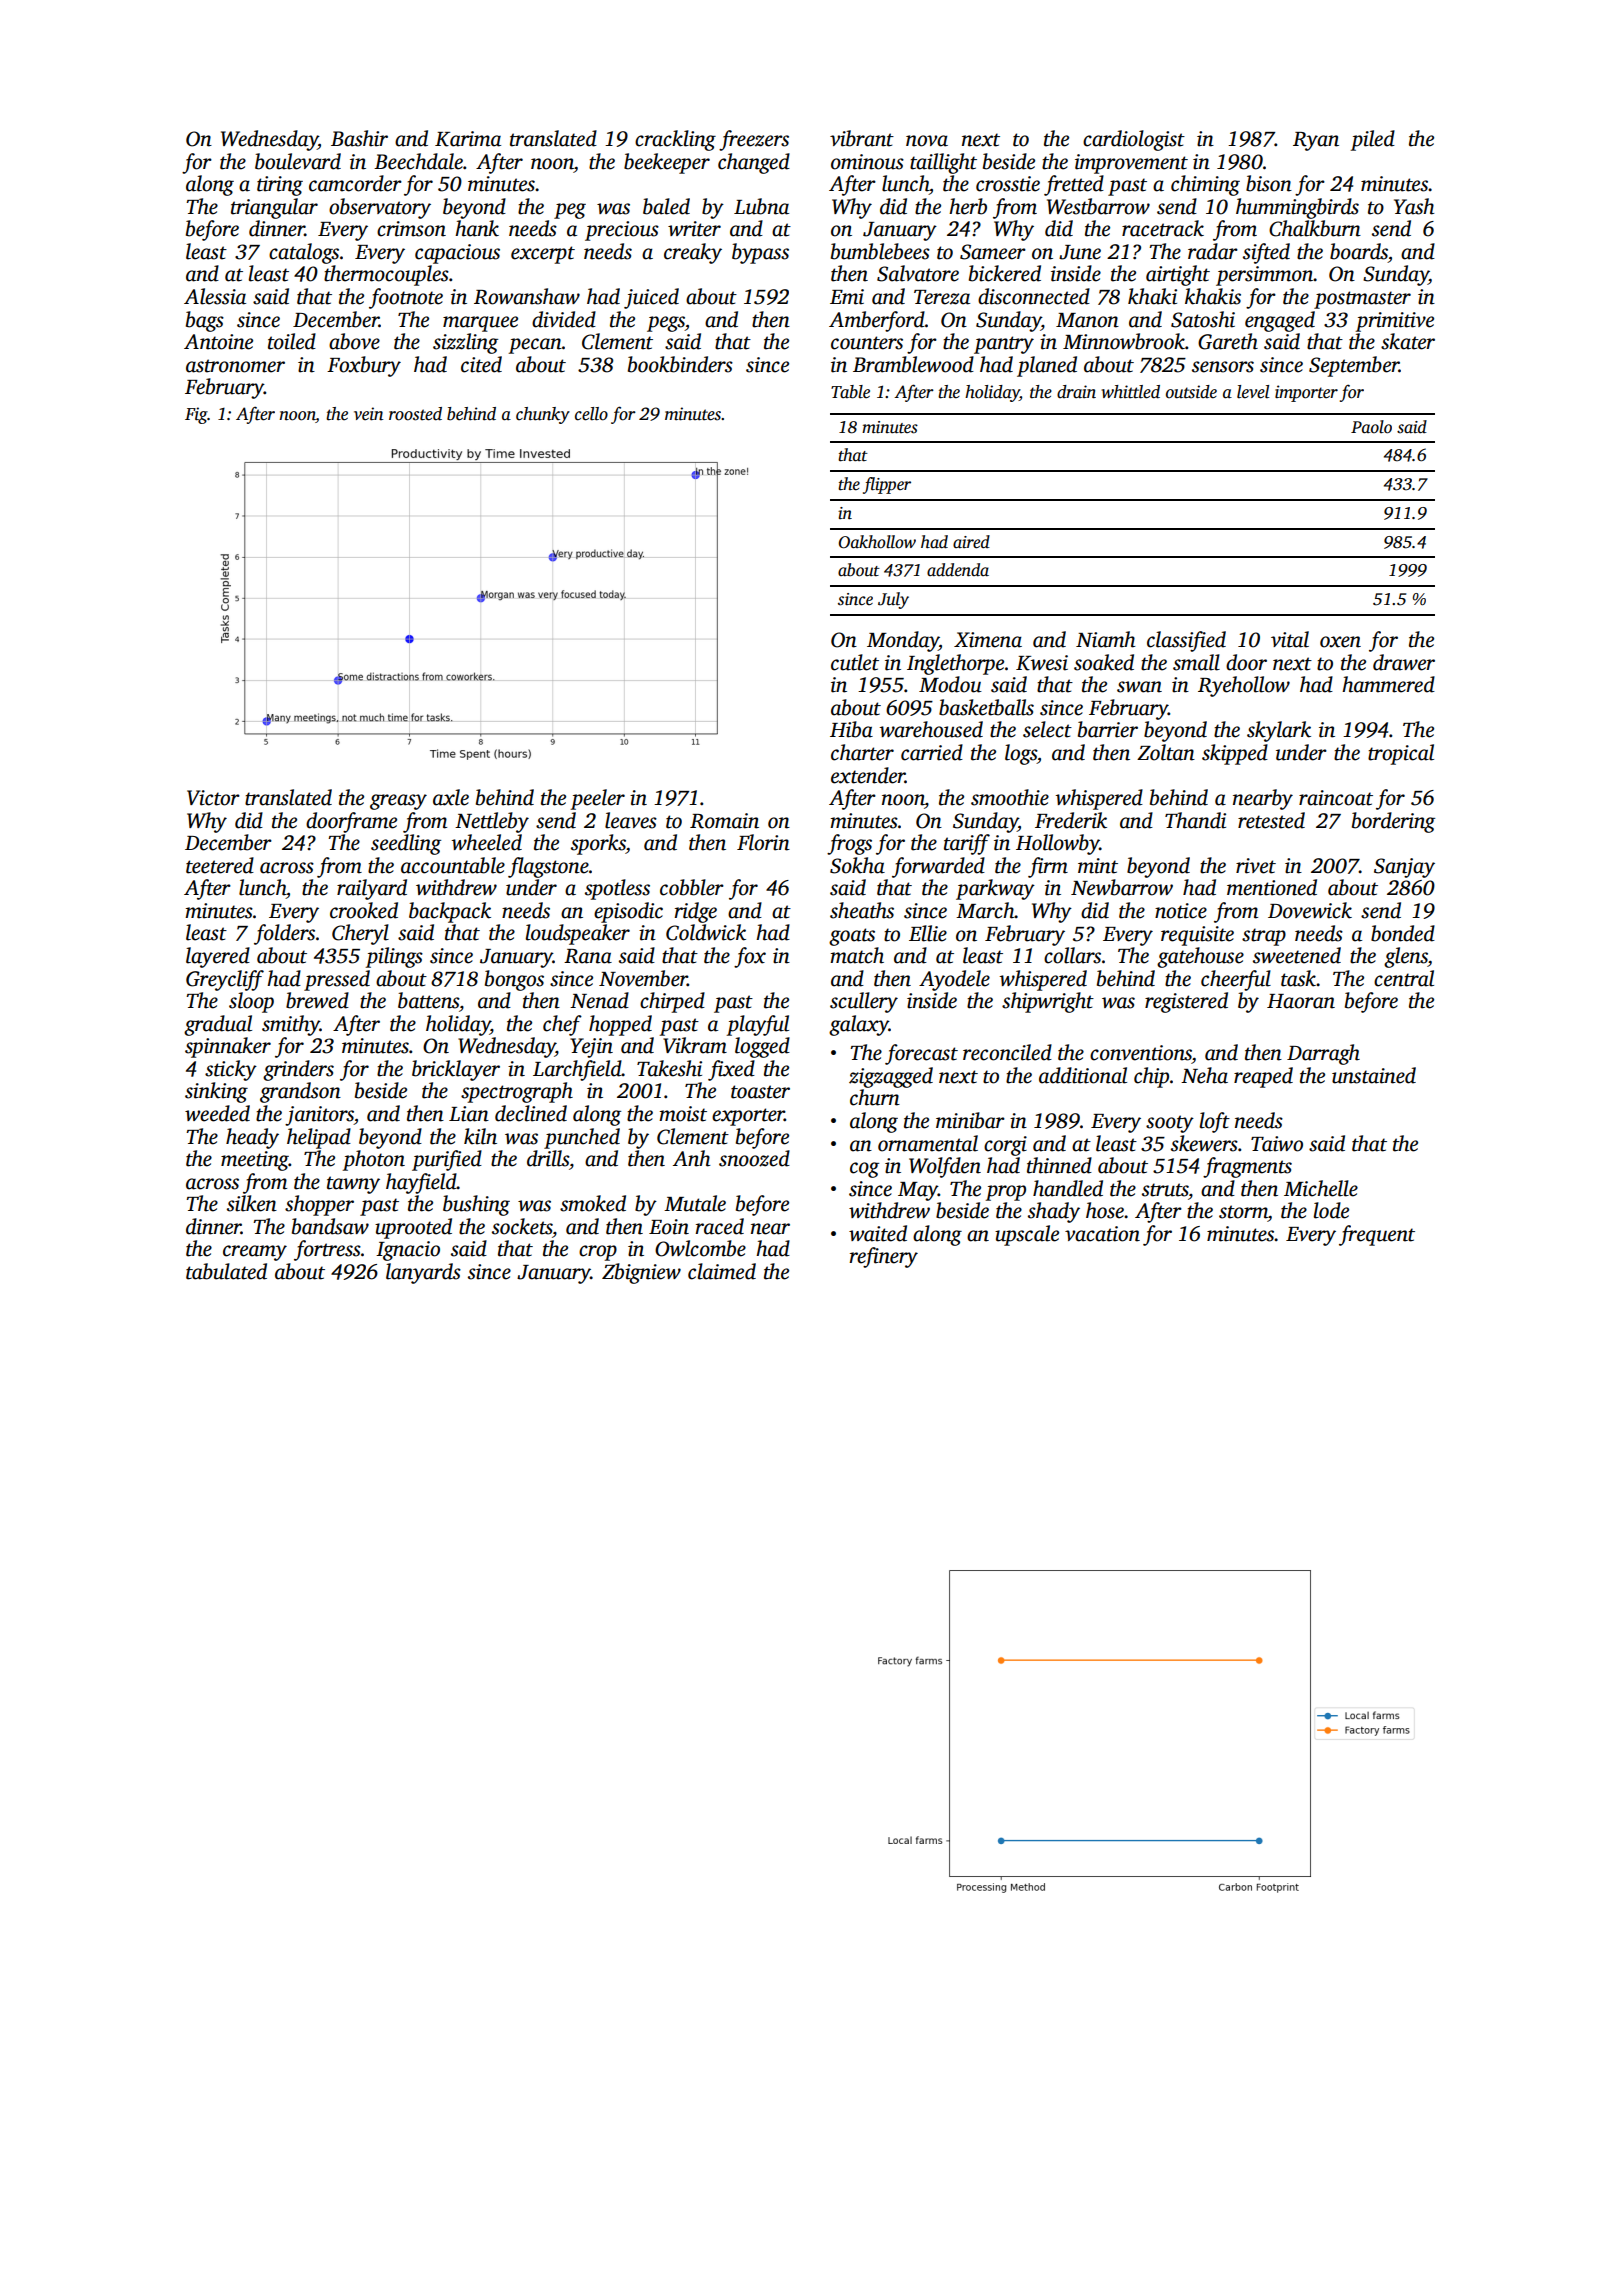  What do you see at coordinates (968, 206) in the document?
I see `herb` at bounding box center [968, 206].
